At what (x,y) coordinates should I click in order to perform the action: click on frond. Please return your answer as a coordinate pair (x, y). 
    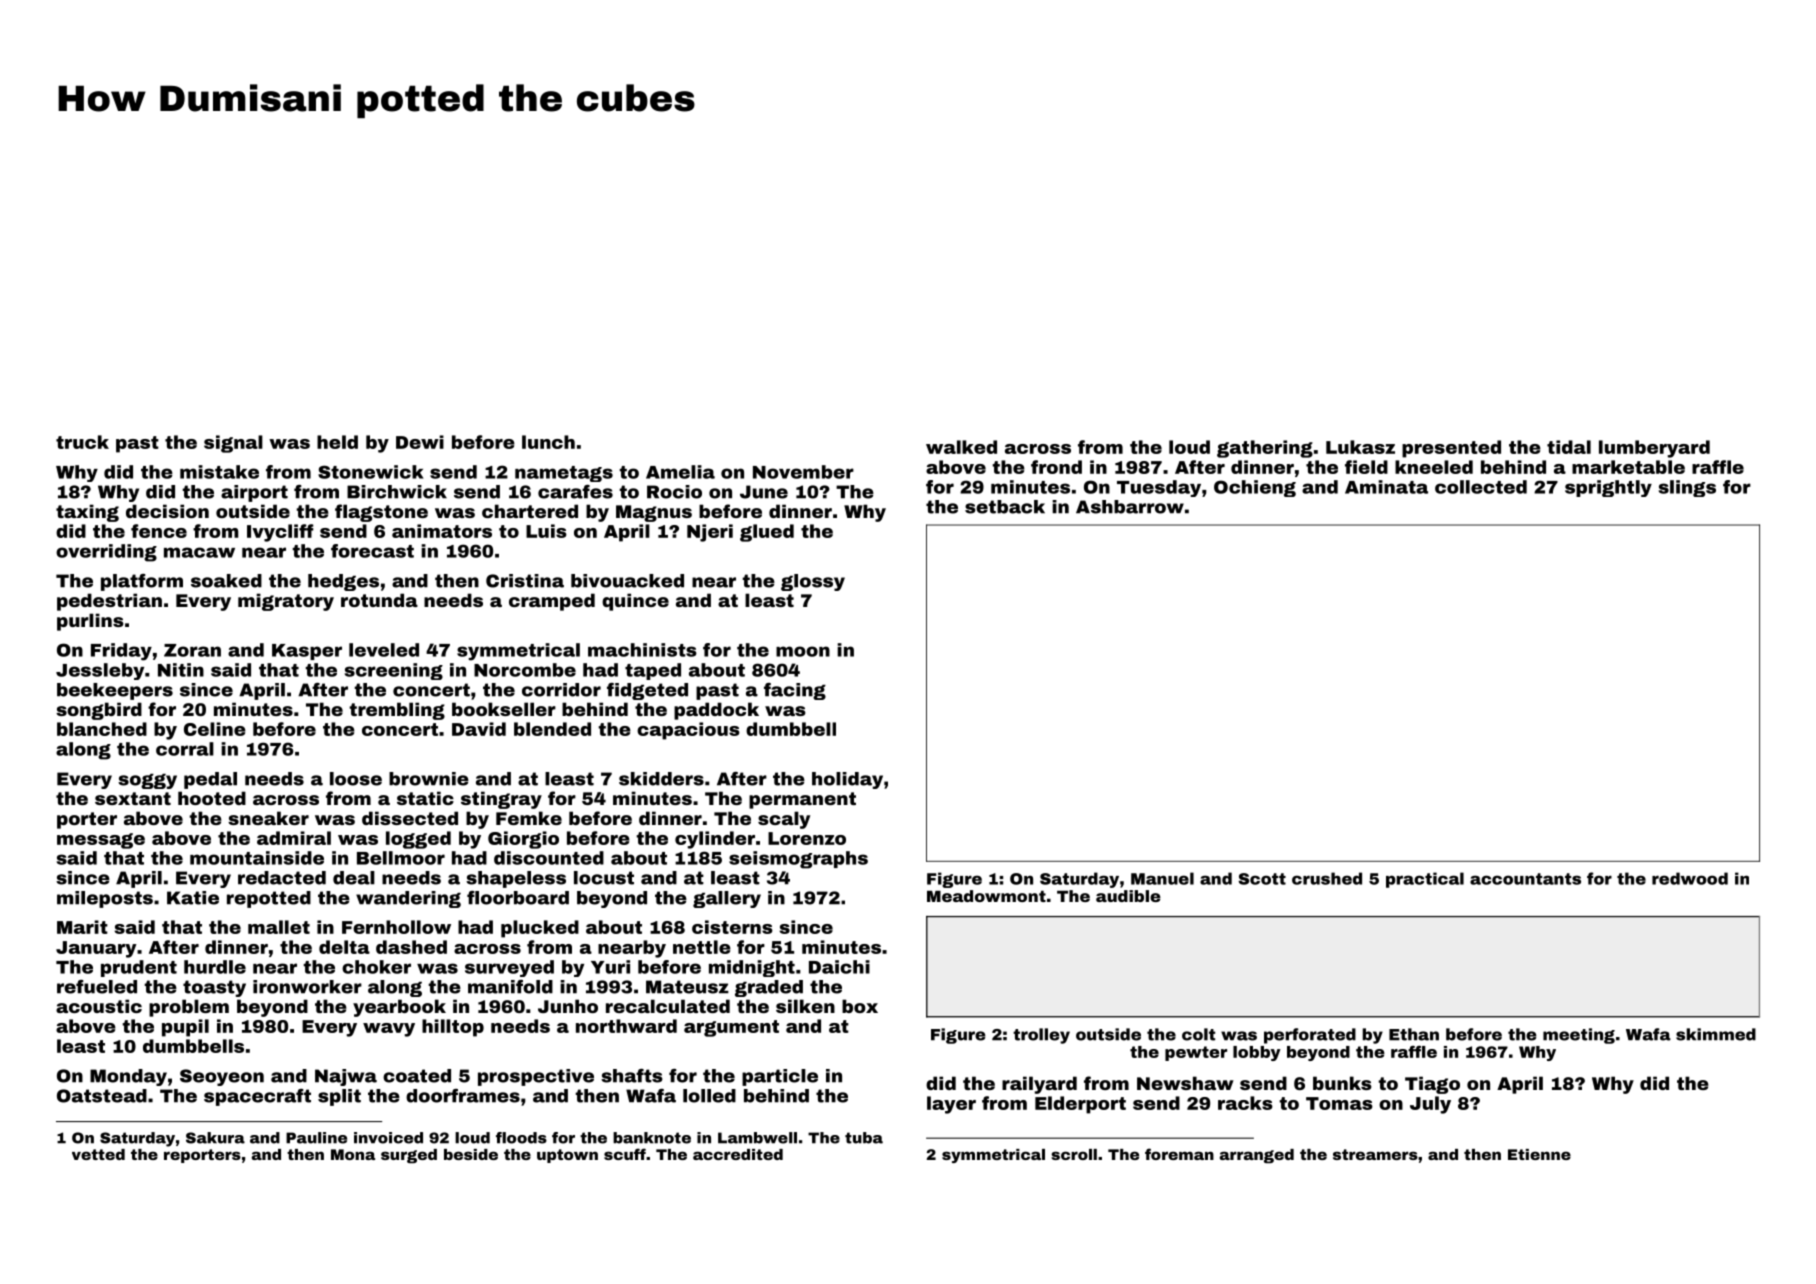
    Looking at the image, I should click on (1056, 467).
